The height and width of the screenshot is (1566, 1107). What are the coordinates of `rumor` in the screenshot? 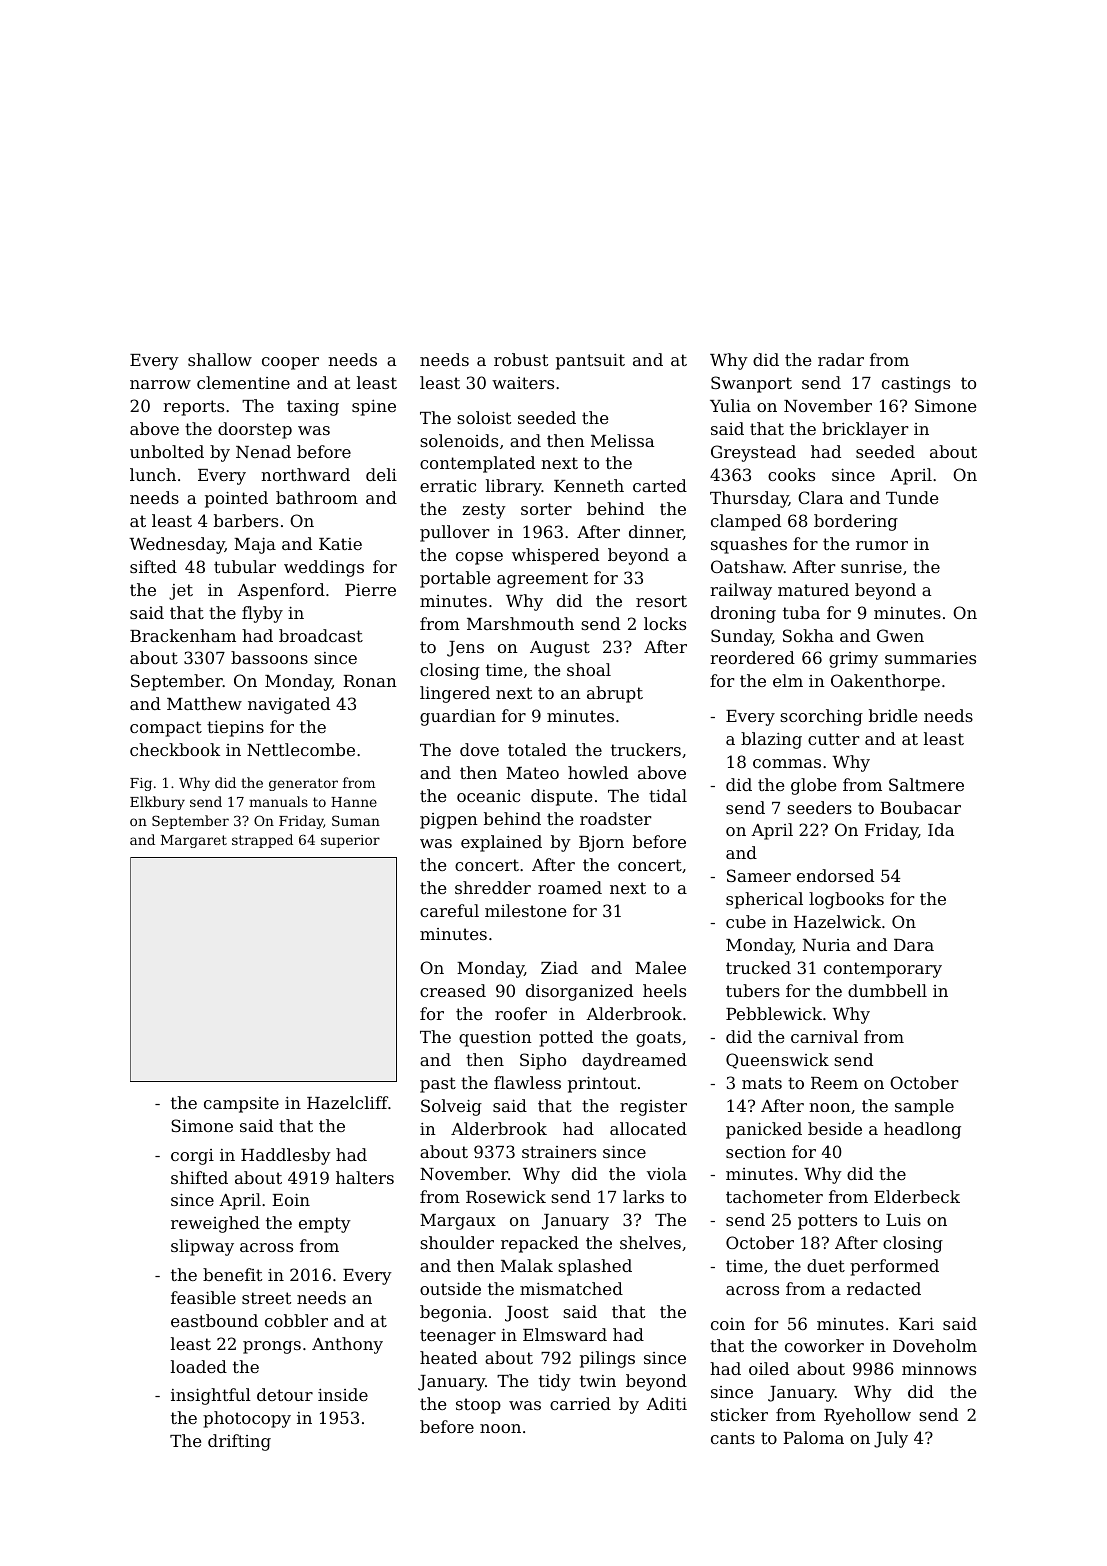 It's located at (882, 545).
